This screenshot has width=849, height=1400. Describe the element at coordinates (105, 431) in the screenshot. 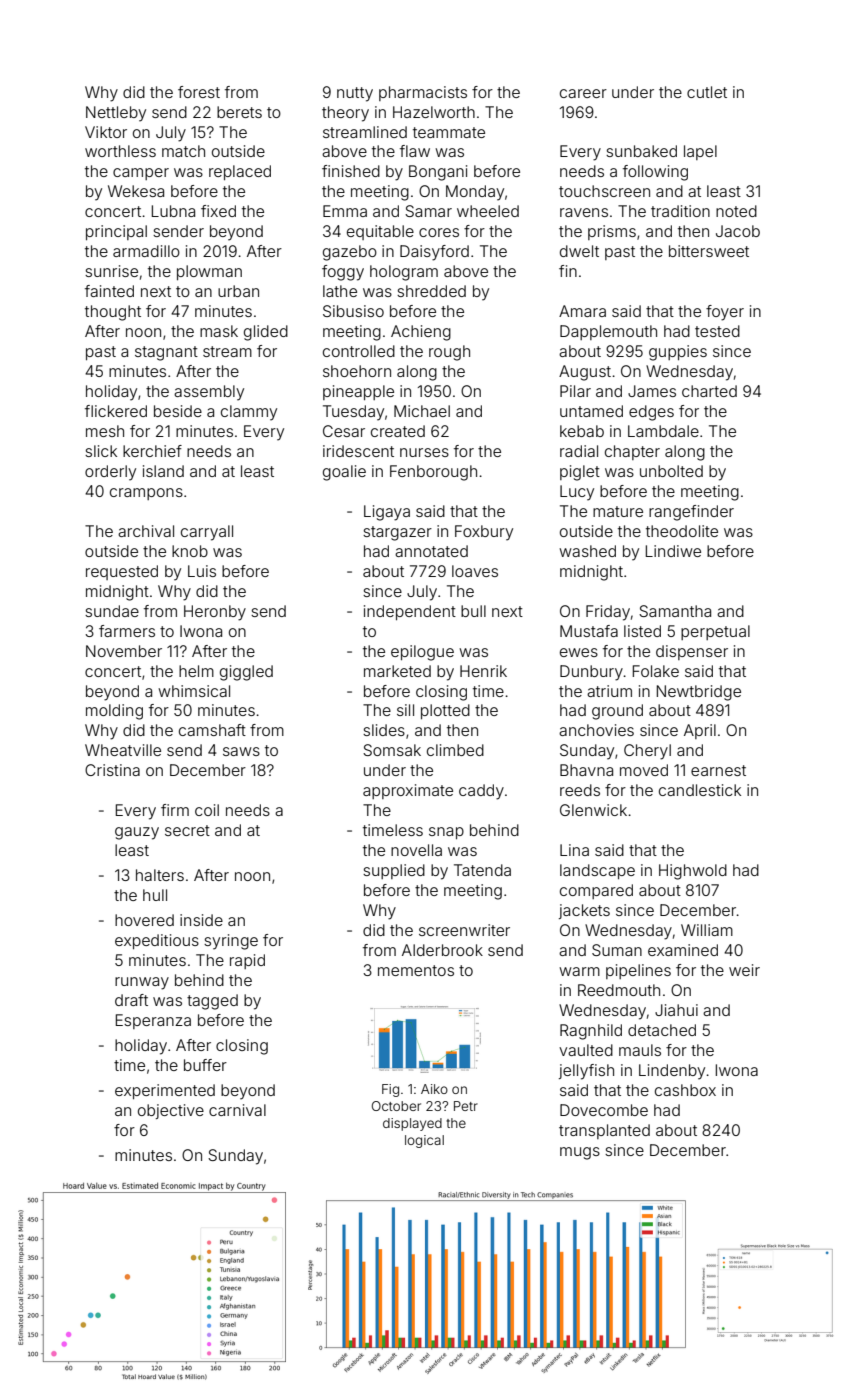

I see `mesh` at that location.
